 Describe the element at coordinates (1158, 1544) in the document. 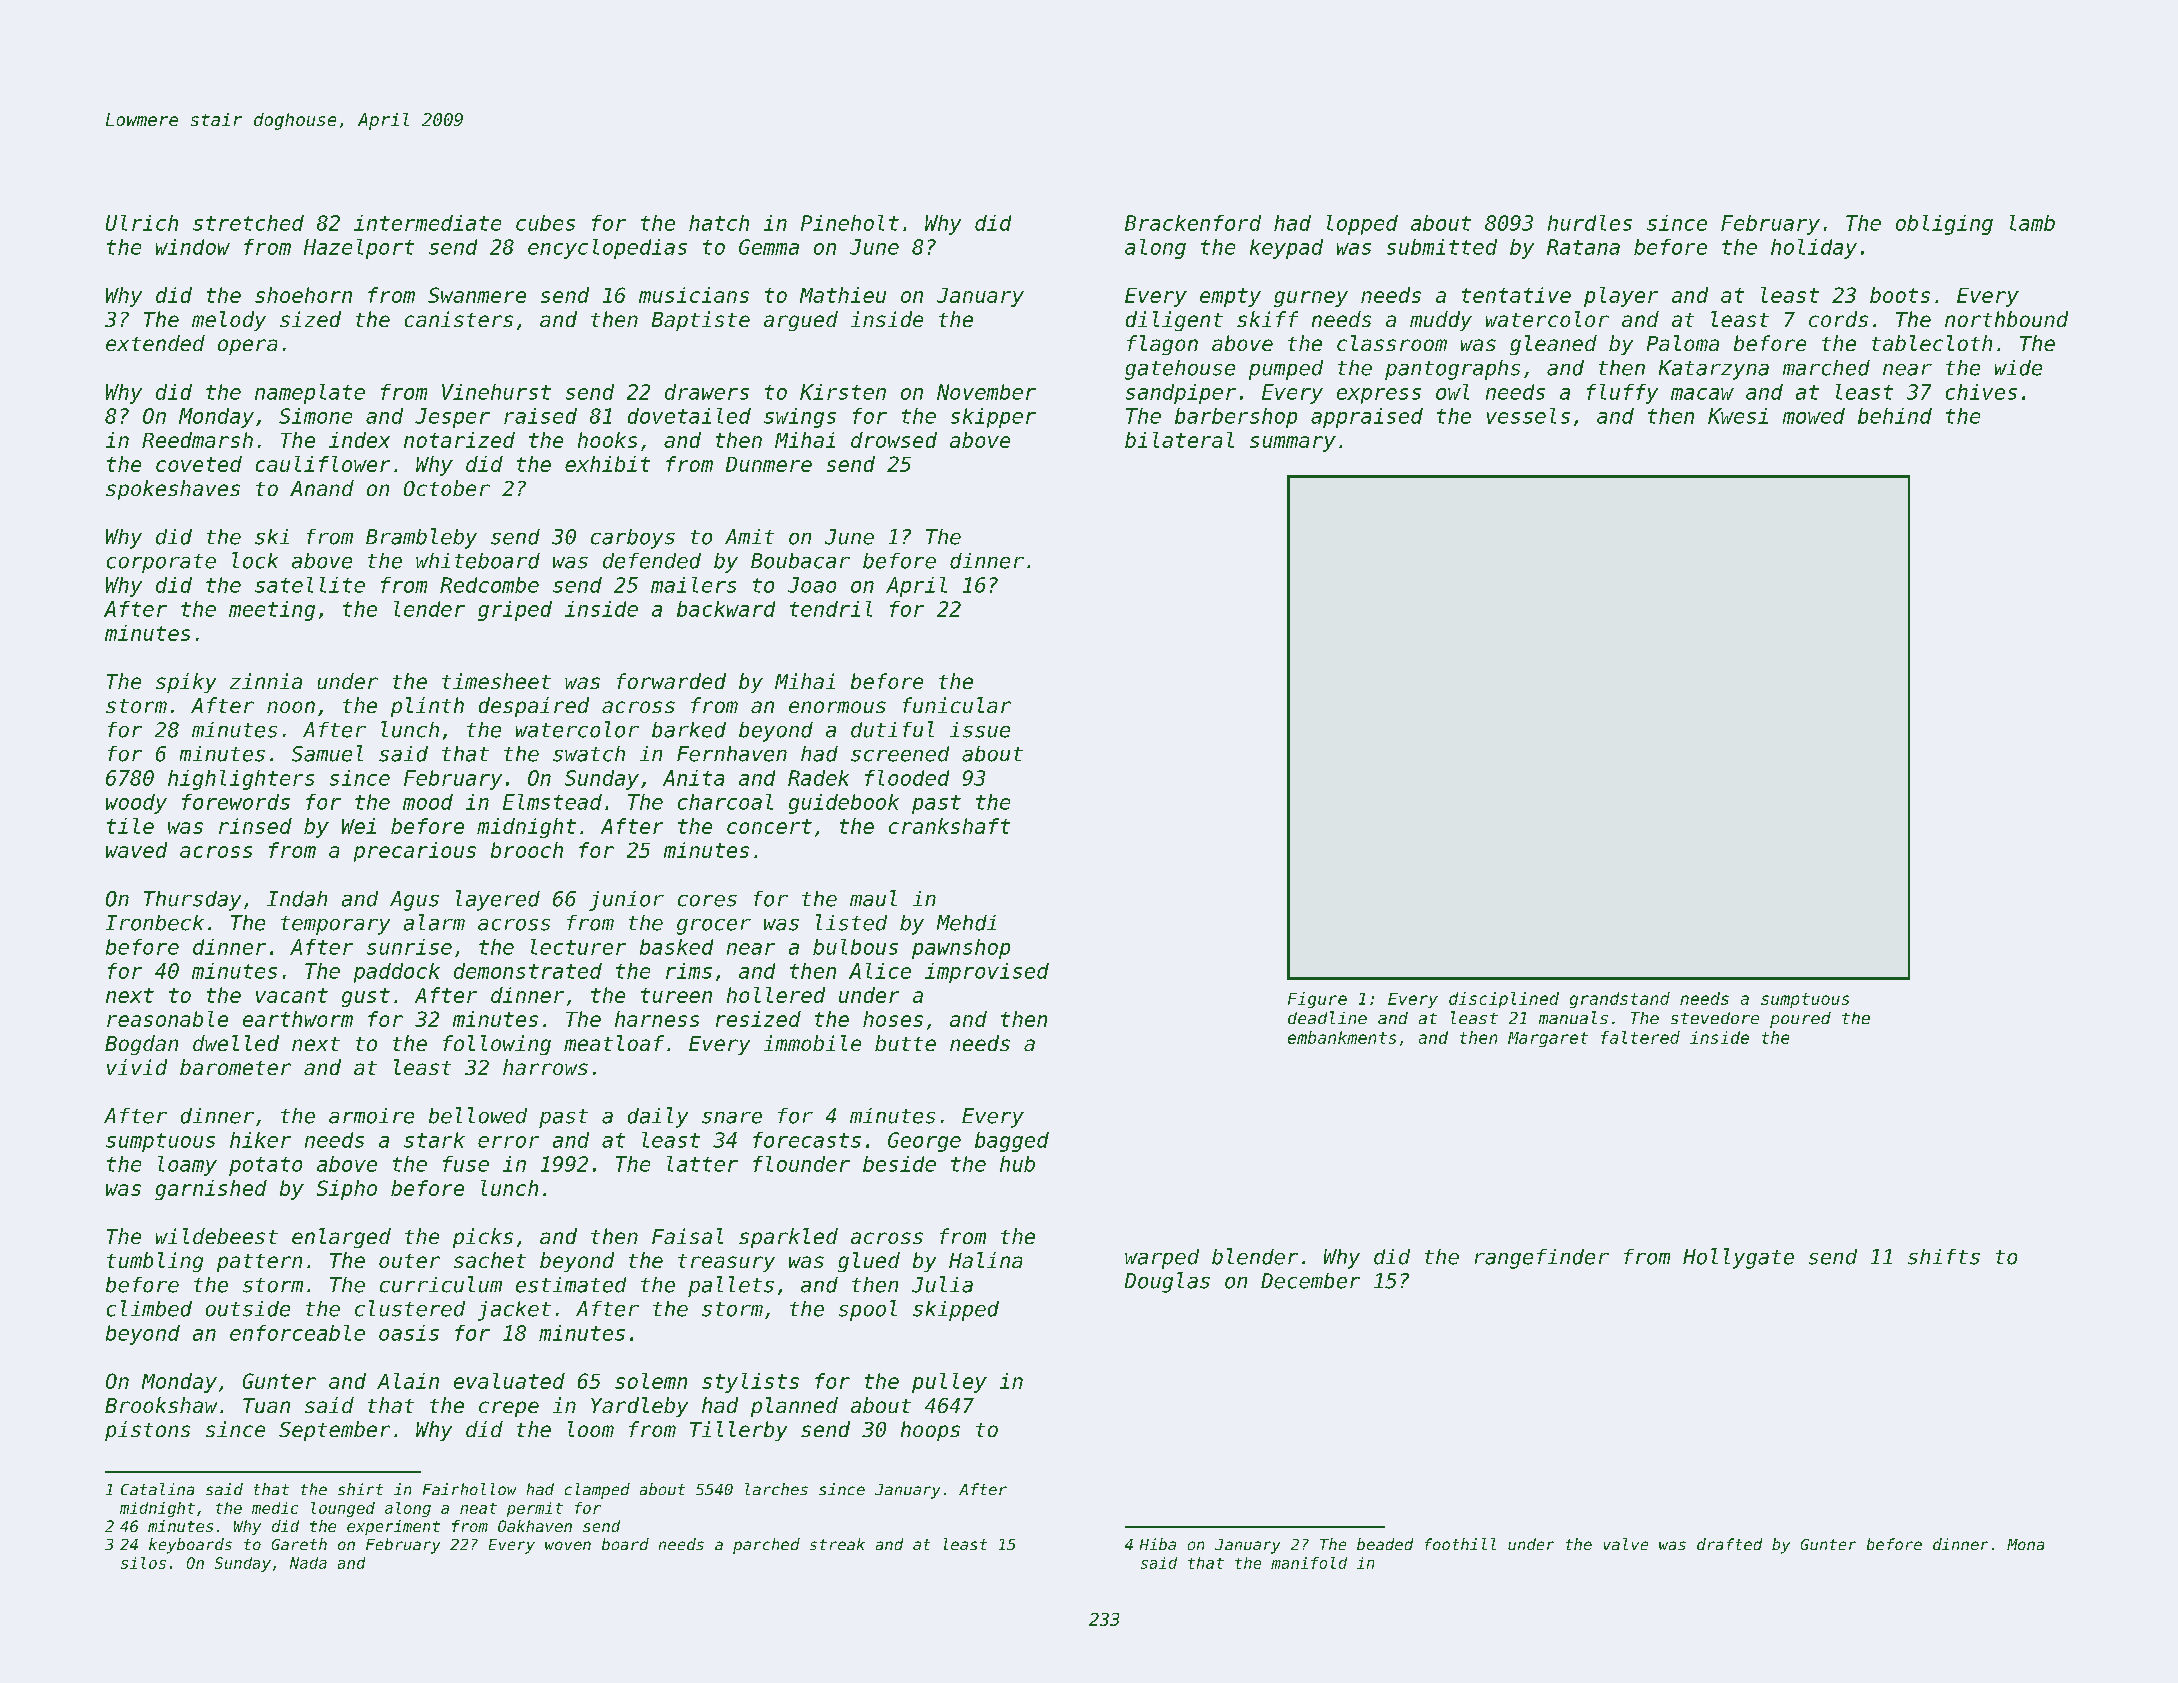

I see `Hiba` at that location.
